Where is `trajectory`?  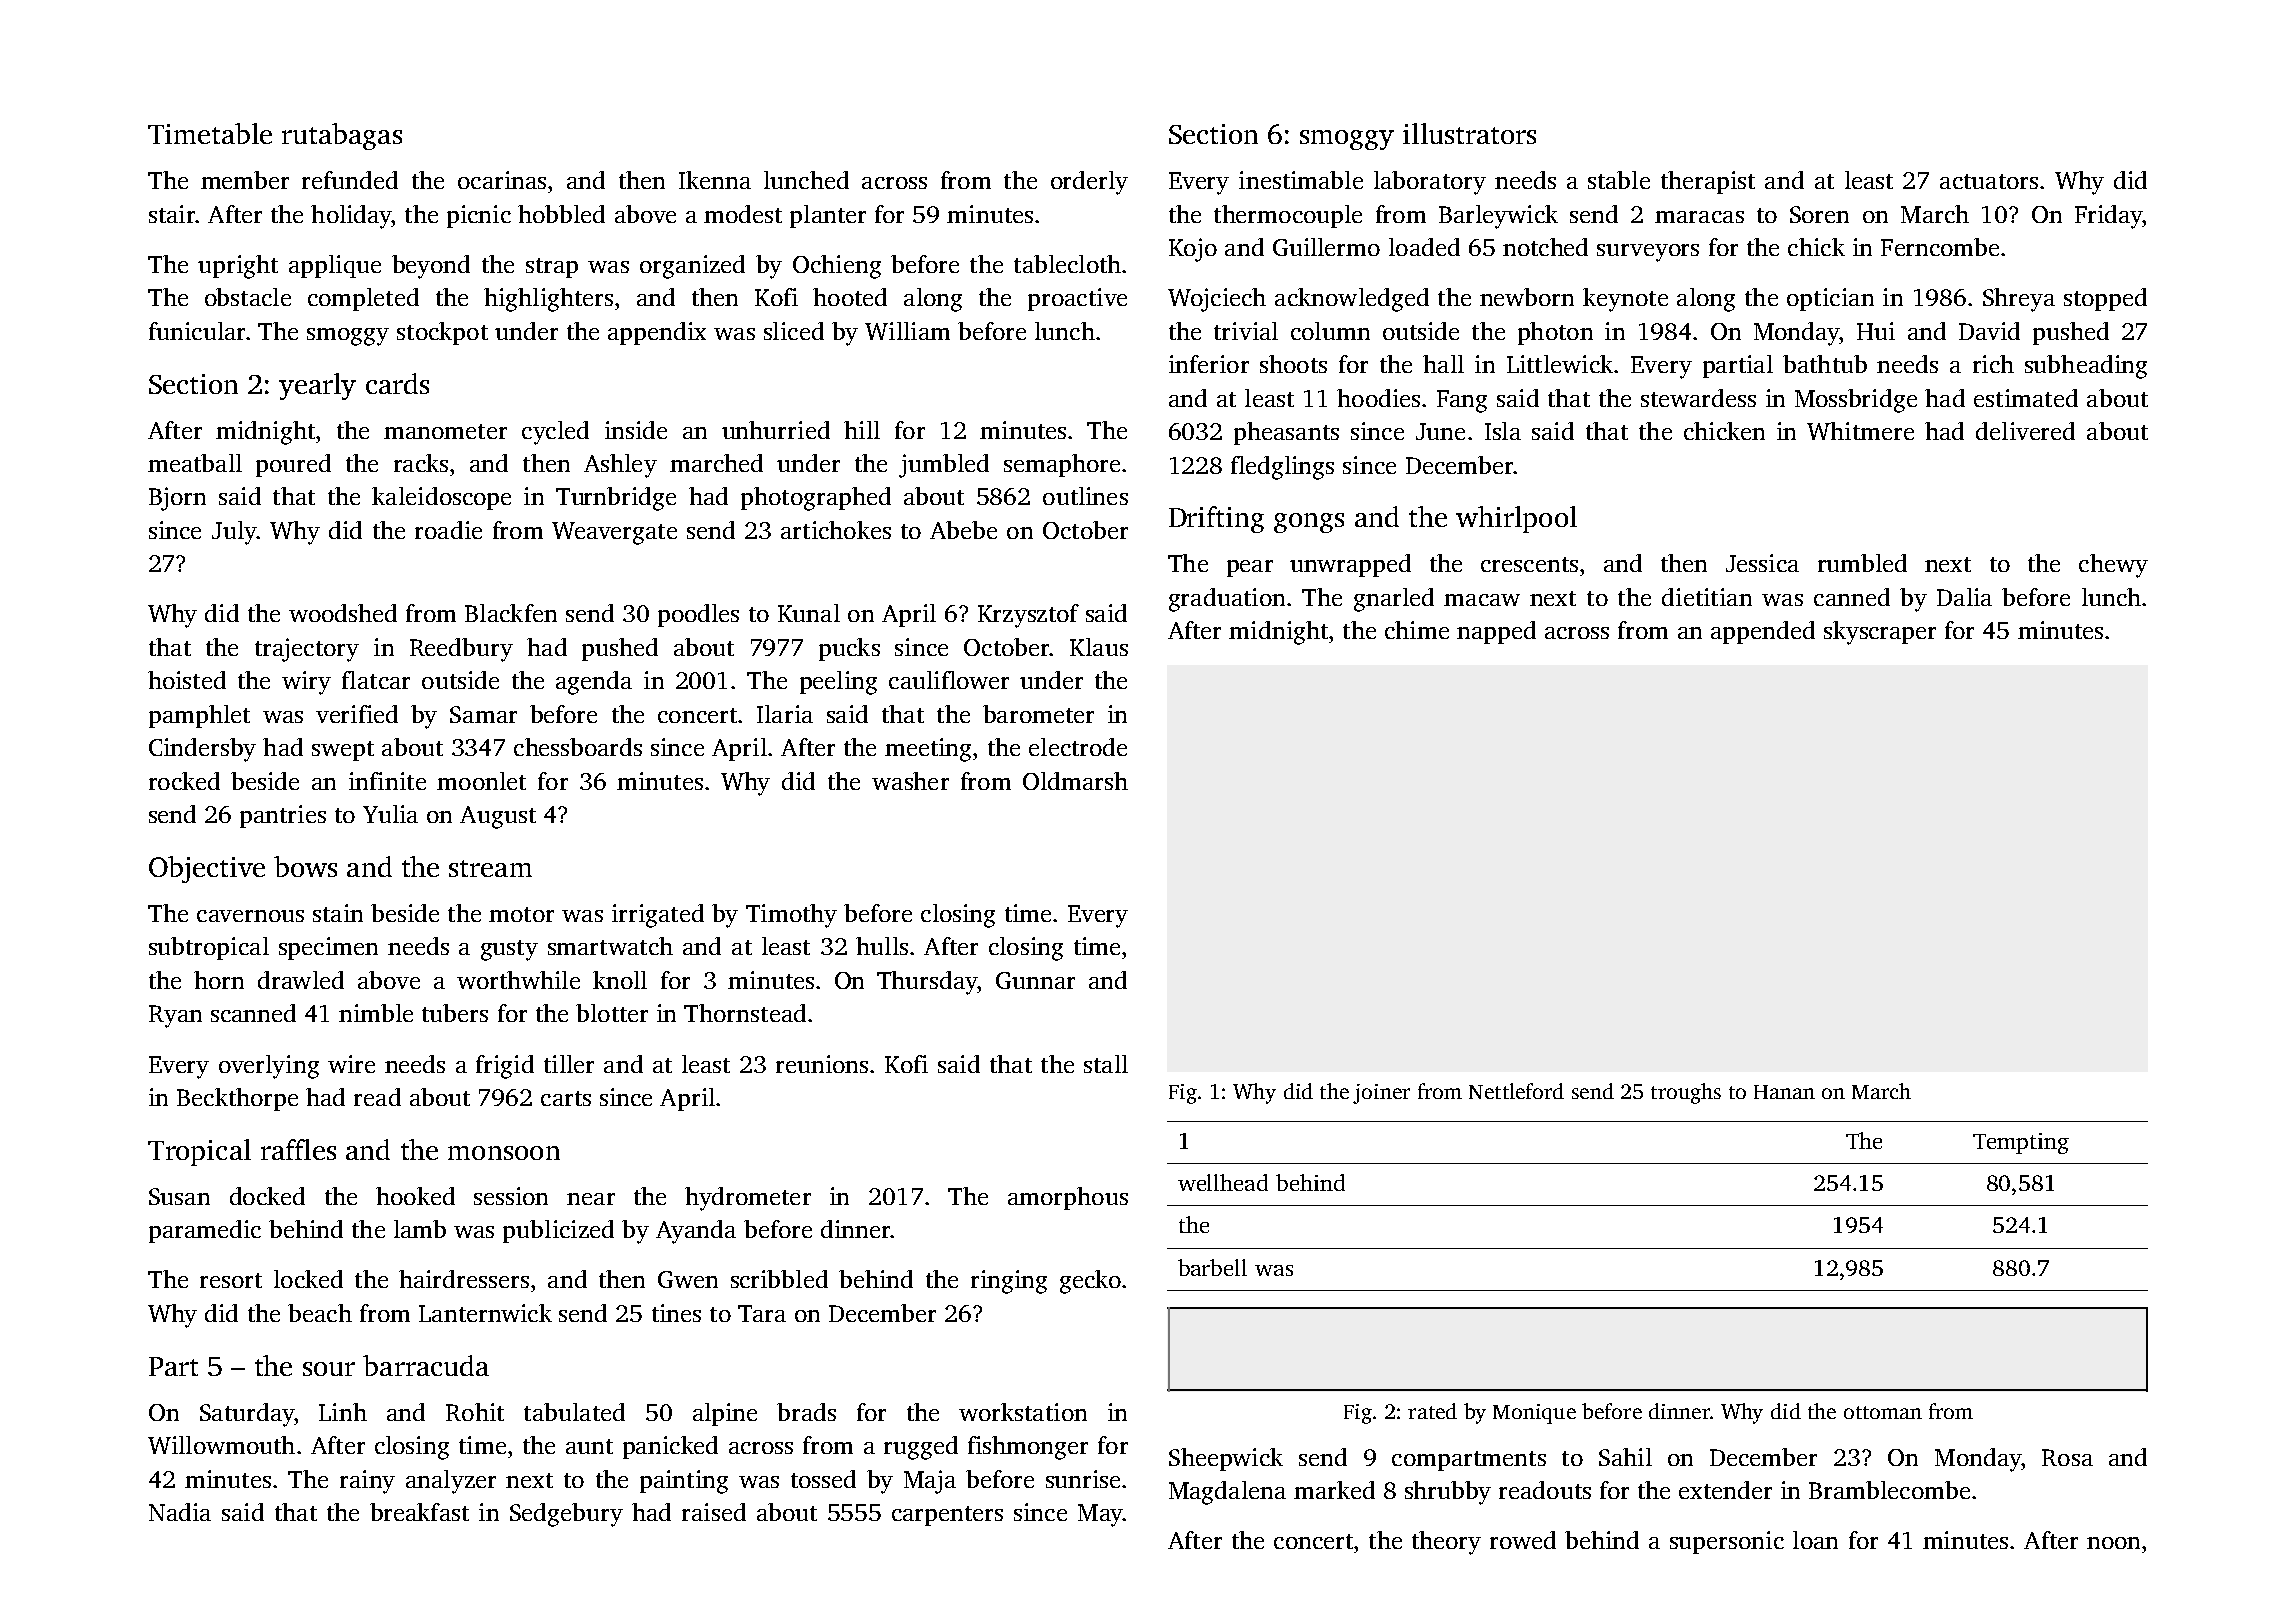
trajectory is located at coordinates (307, 650).
